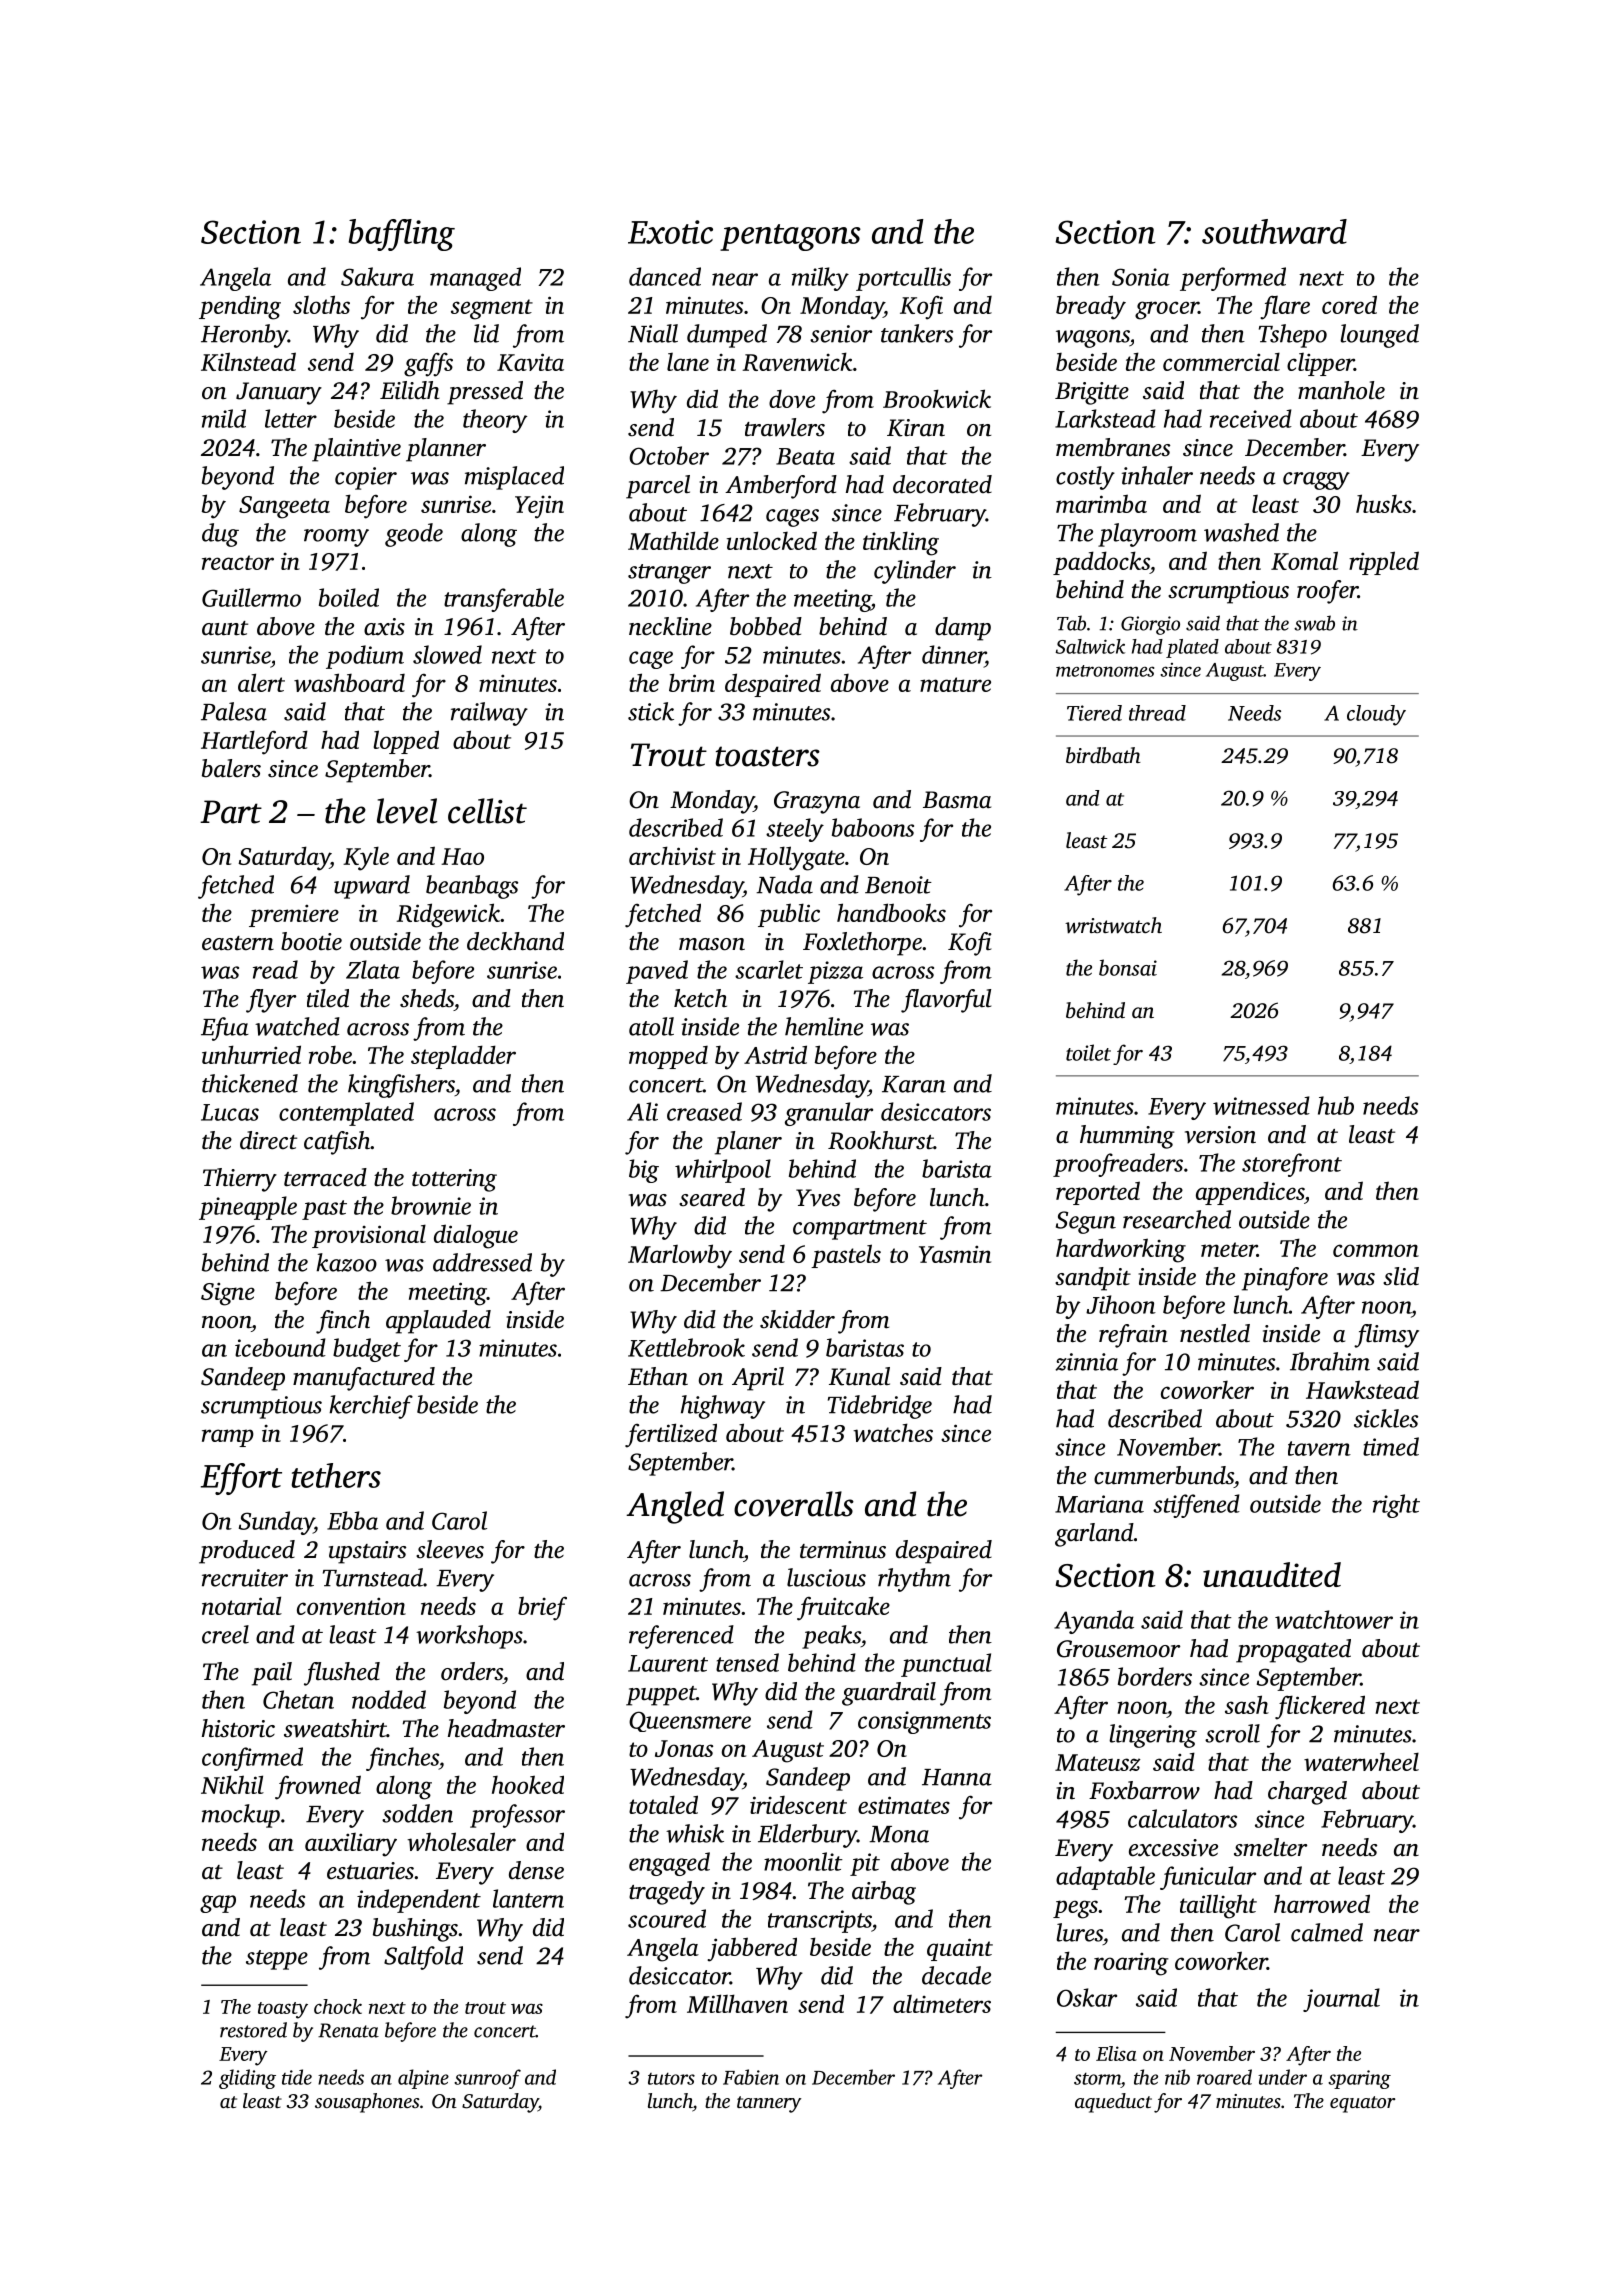  Describe the element at coordinates (904, 1805) in the screenshot. I see `estimates` at that location.
